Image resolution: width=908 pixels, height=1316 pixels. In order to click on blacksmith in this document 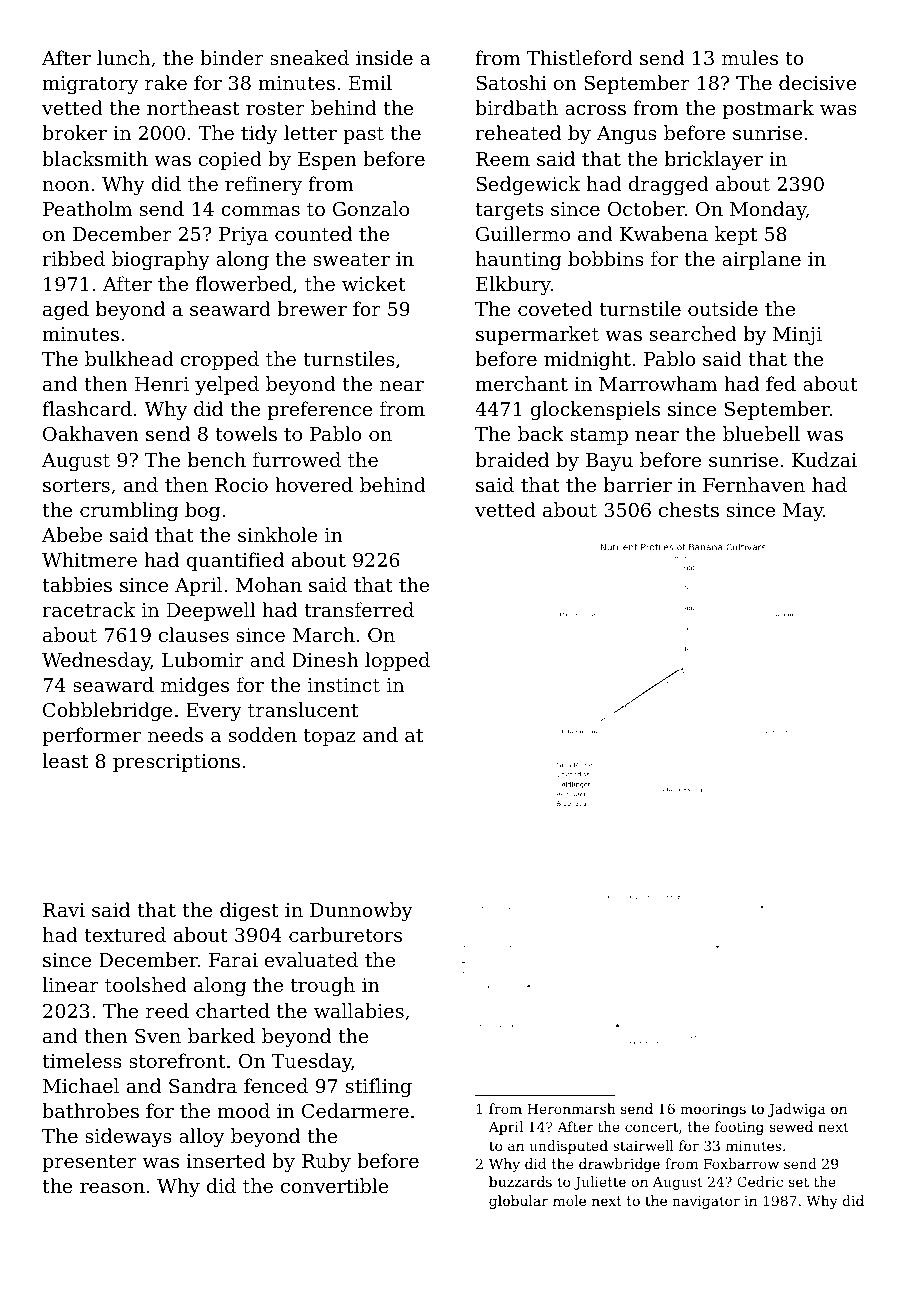, I will do `click(95, 158)`.
